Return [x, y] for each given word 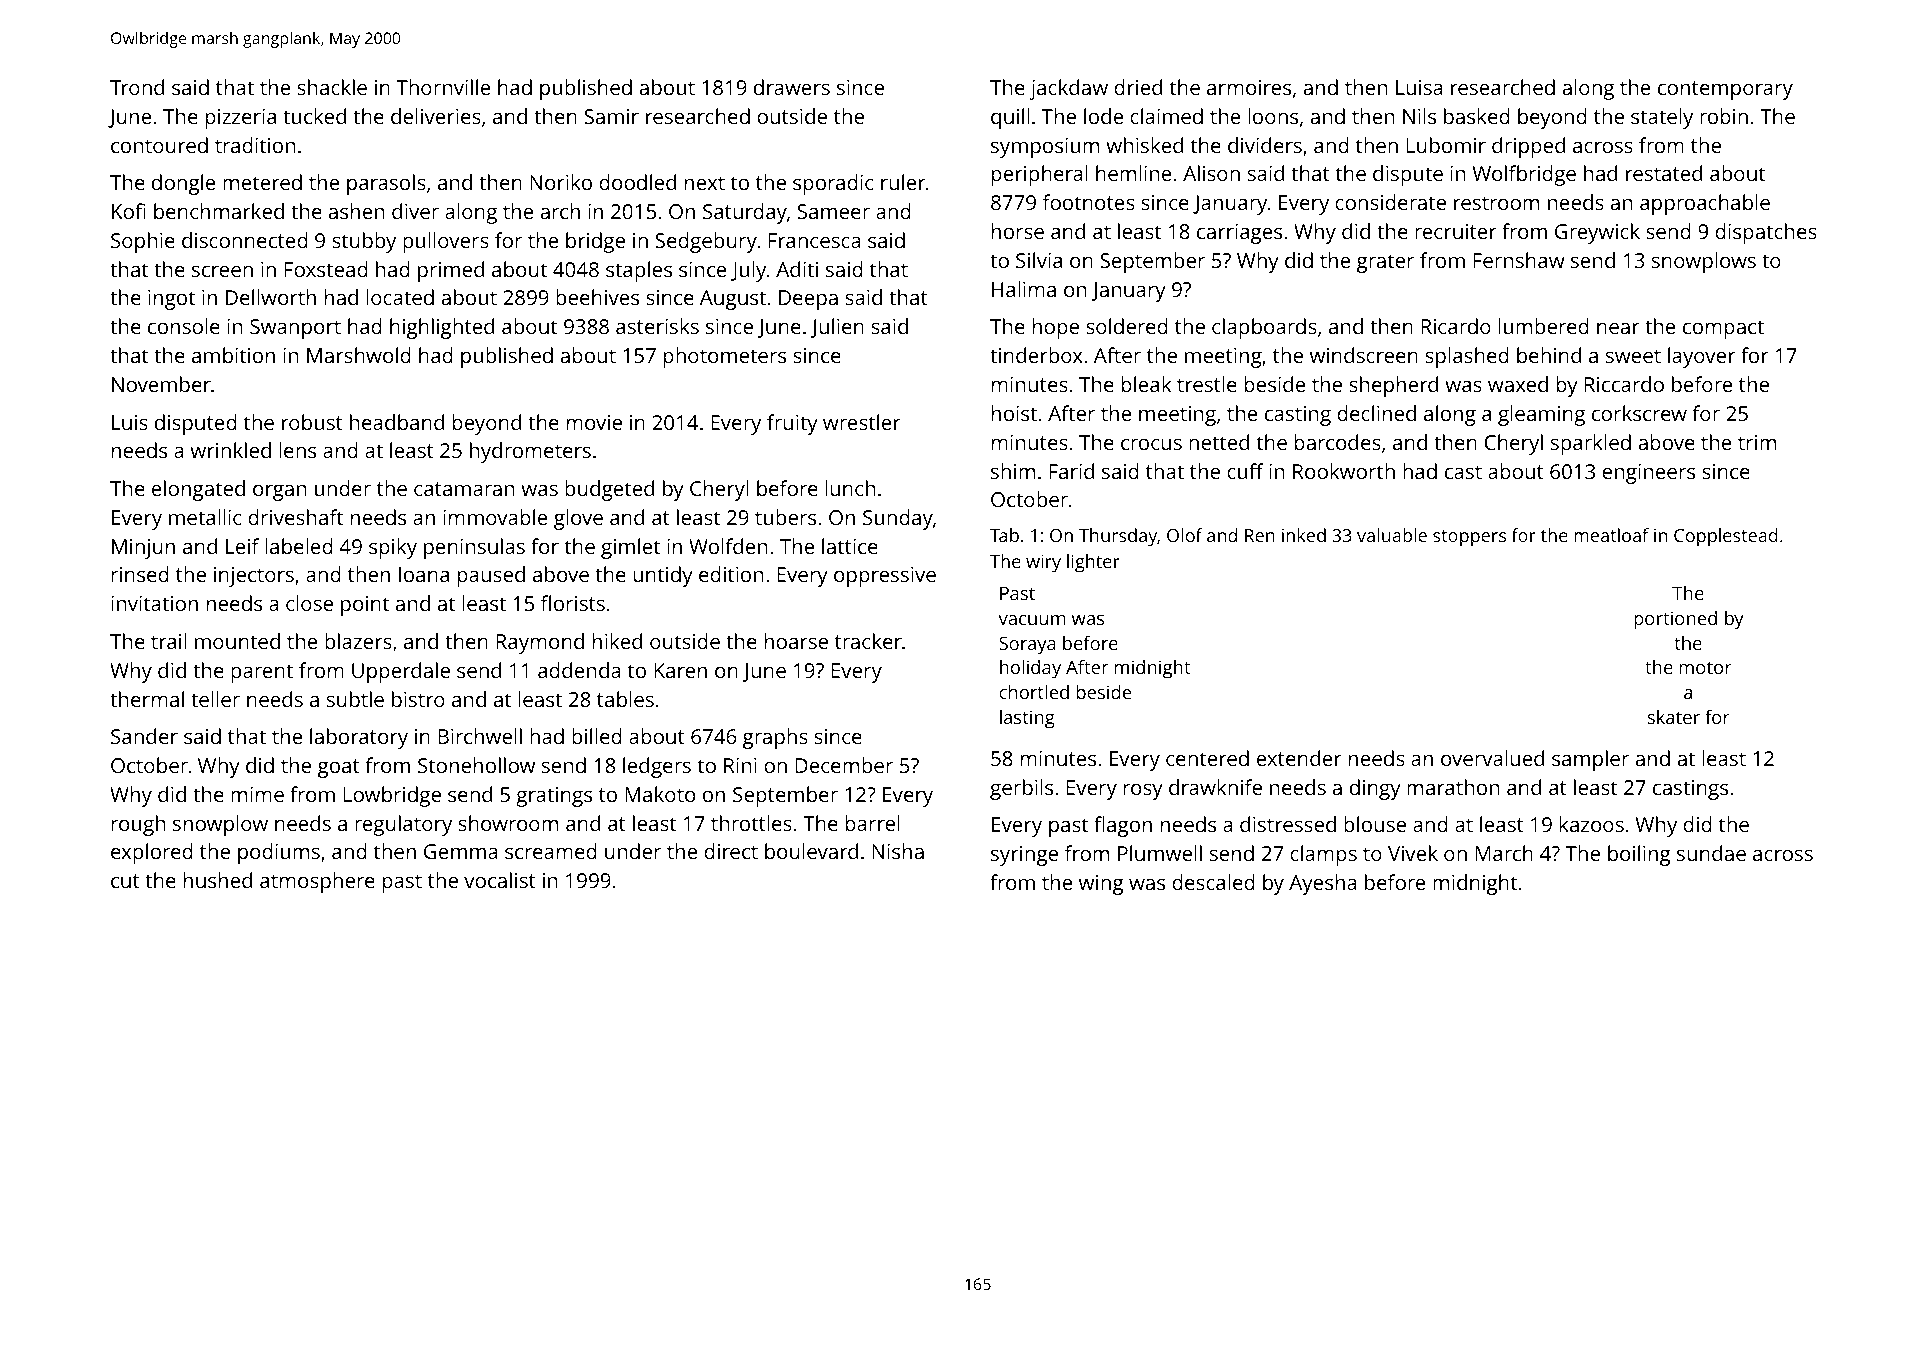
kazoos [1592, 824]
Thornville [443, 87]
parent [262, 673]
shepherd [1393, 386]
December [844, 765]
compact [1723, 329]
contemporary [1725, 90]
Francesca [815, 240]
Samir [611, 116]
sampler [1590, 760]
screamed [551, 851]
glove [578, 519]
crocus [1151, 444]
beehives [597, 297]
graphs [775, 738]
